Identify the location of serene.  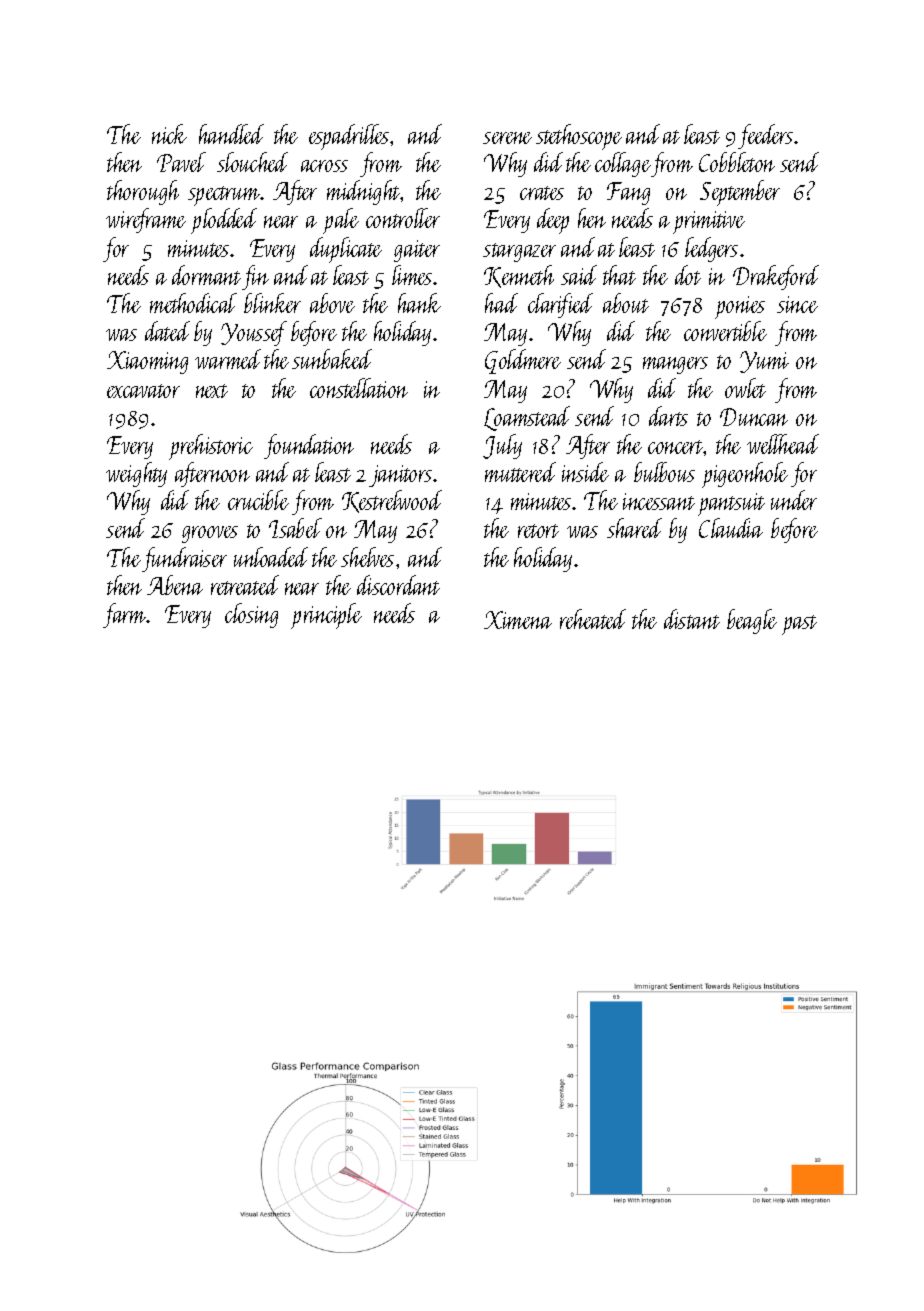
(507, 138).
